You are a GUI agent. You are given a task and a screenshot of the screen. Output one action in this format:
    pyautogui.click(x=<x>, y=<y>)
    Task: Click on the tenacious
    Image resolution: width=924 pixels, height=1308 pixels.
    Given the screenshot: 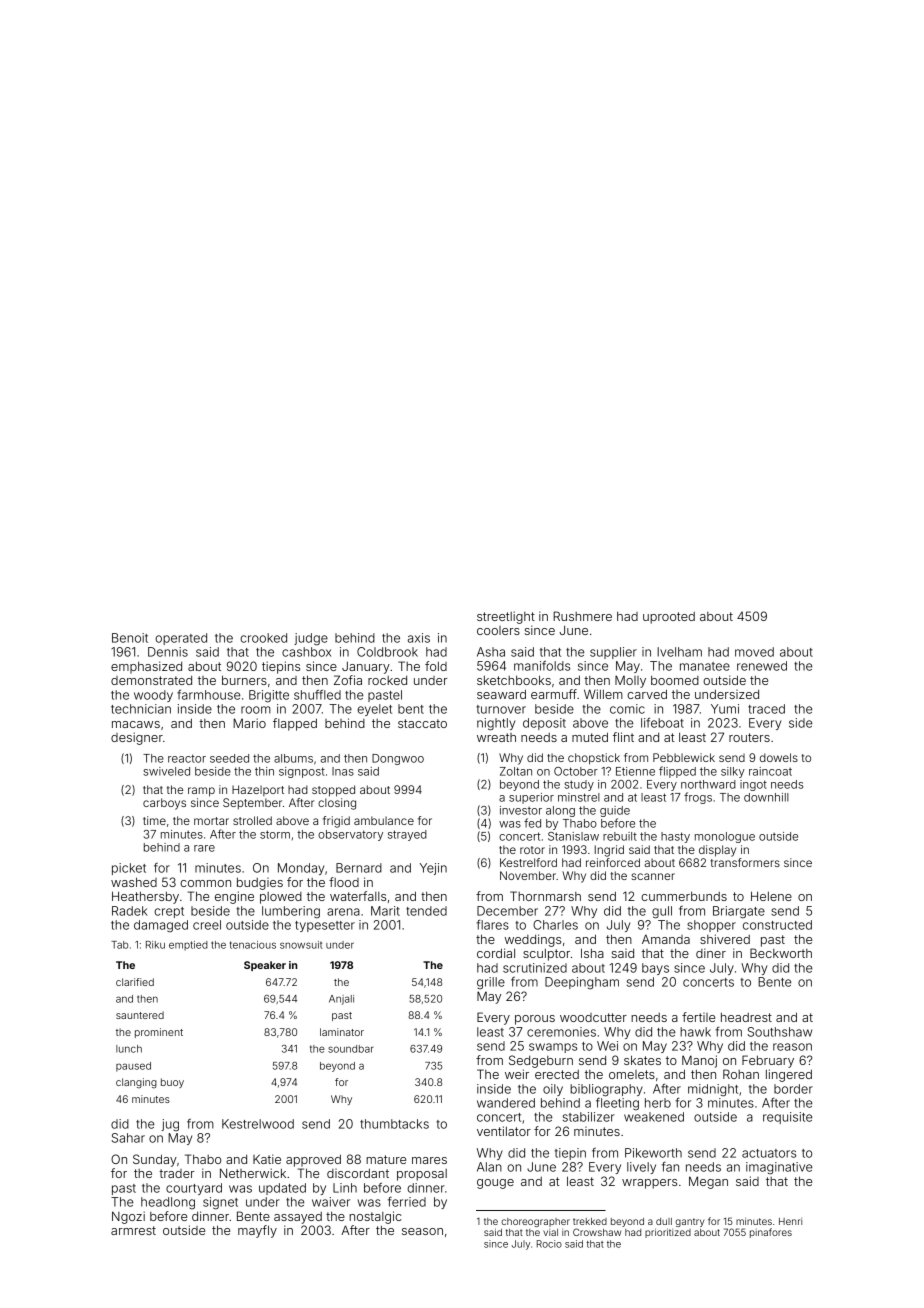 What is the action you would take?
    pyautogui.click(x=253, y=945)
